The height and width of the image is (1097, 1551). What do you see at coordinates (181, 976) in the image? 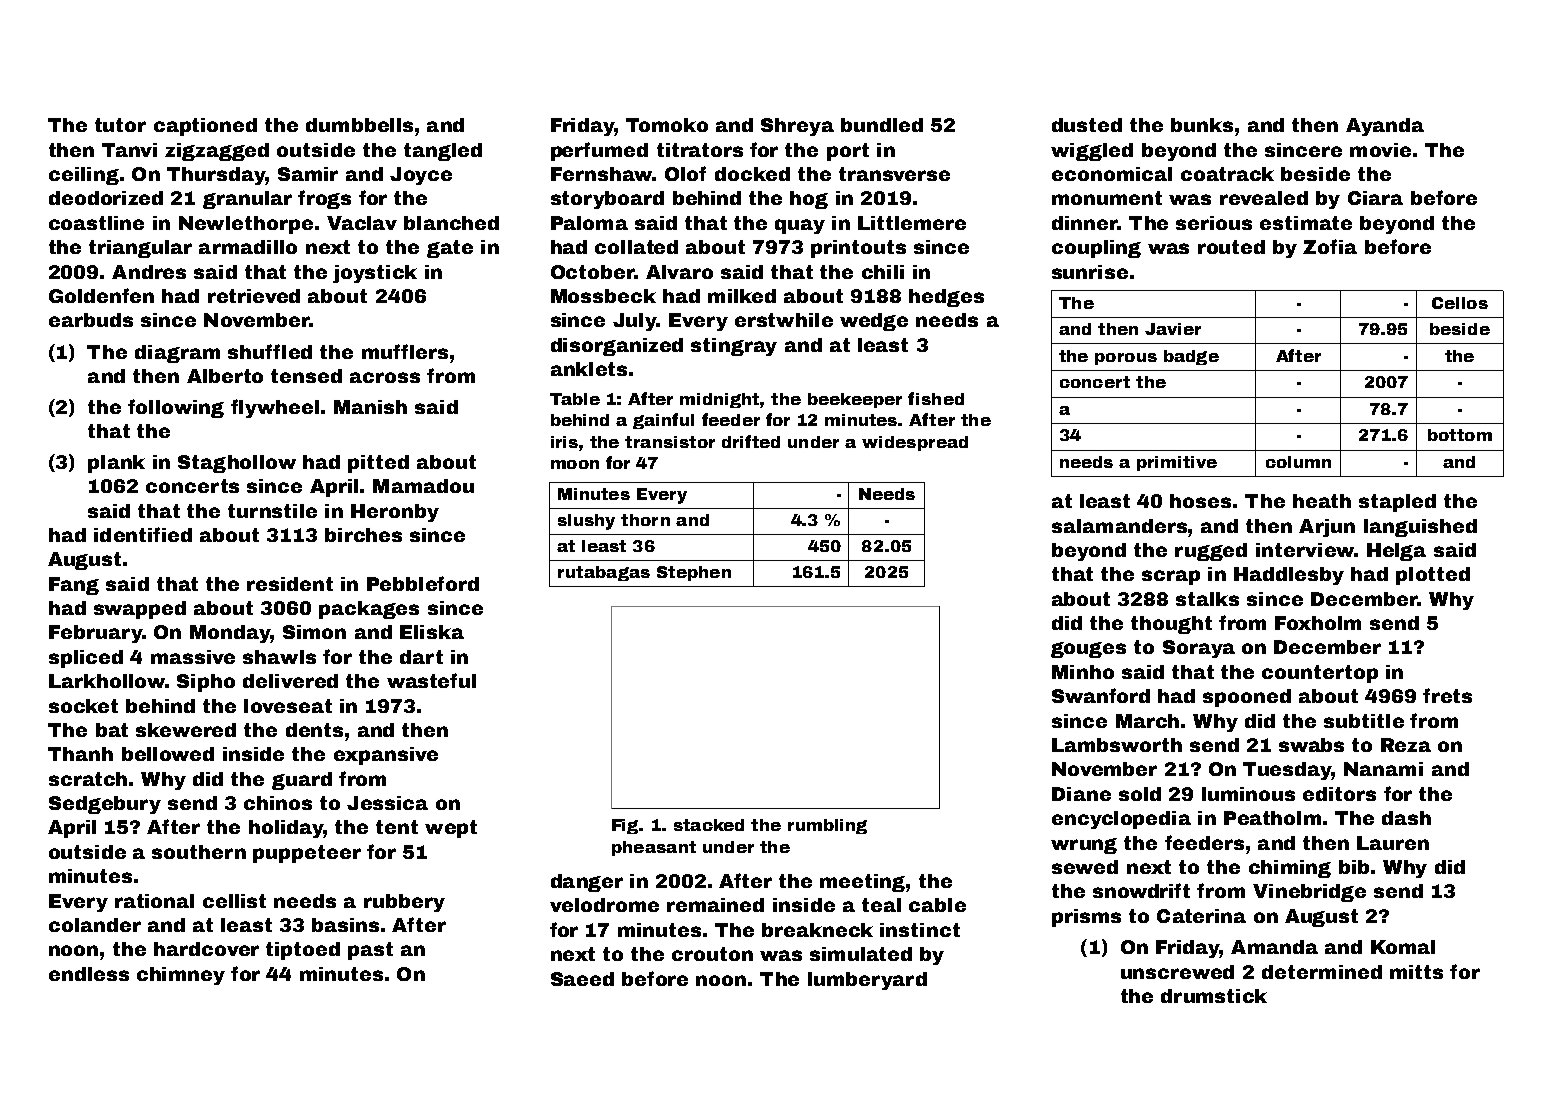
I see `chimney` at bounding box center [181, 976].
